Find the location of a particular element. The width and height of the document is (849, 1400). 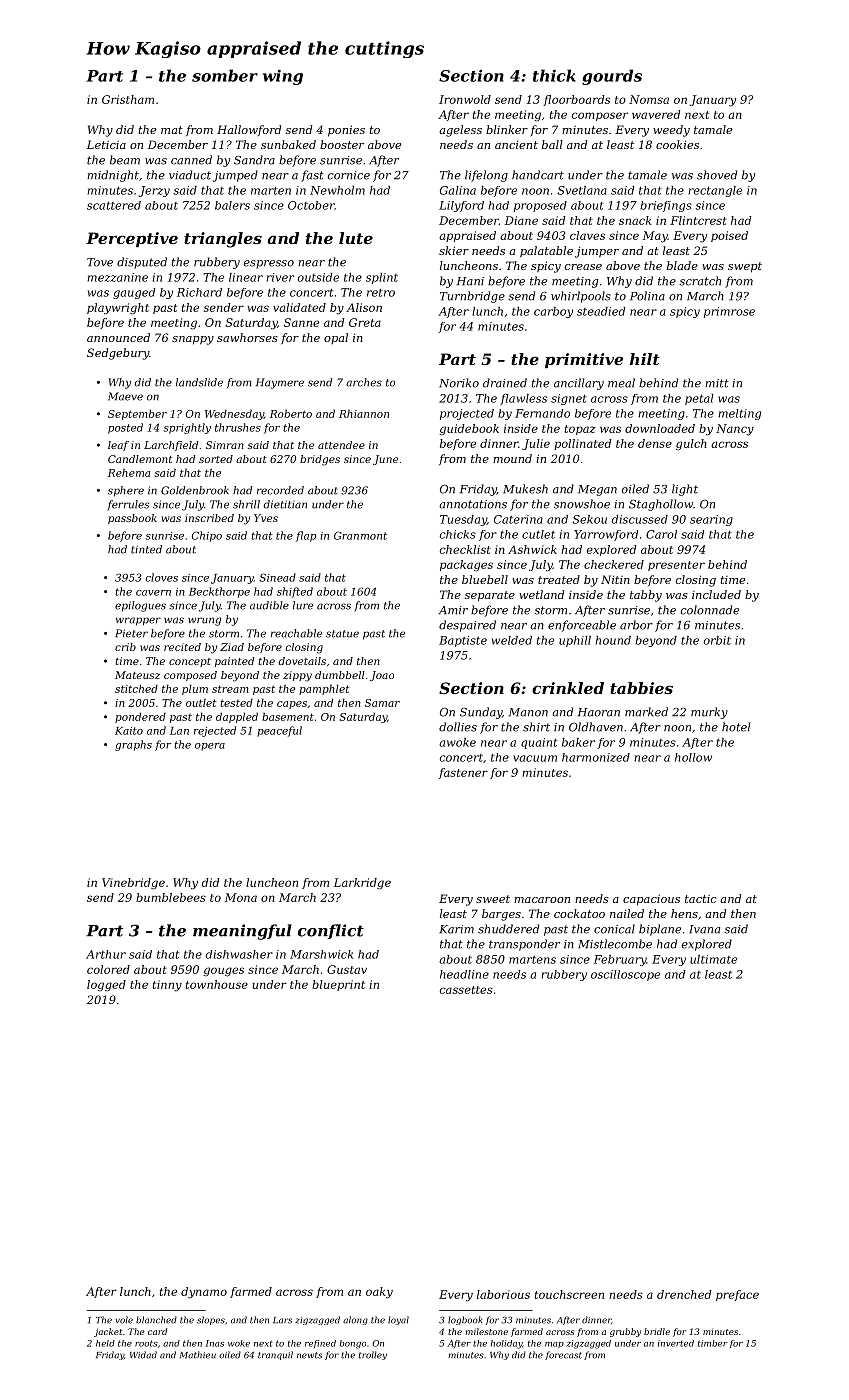

oaky is located at coordinates (379, 1293).
